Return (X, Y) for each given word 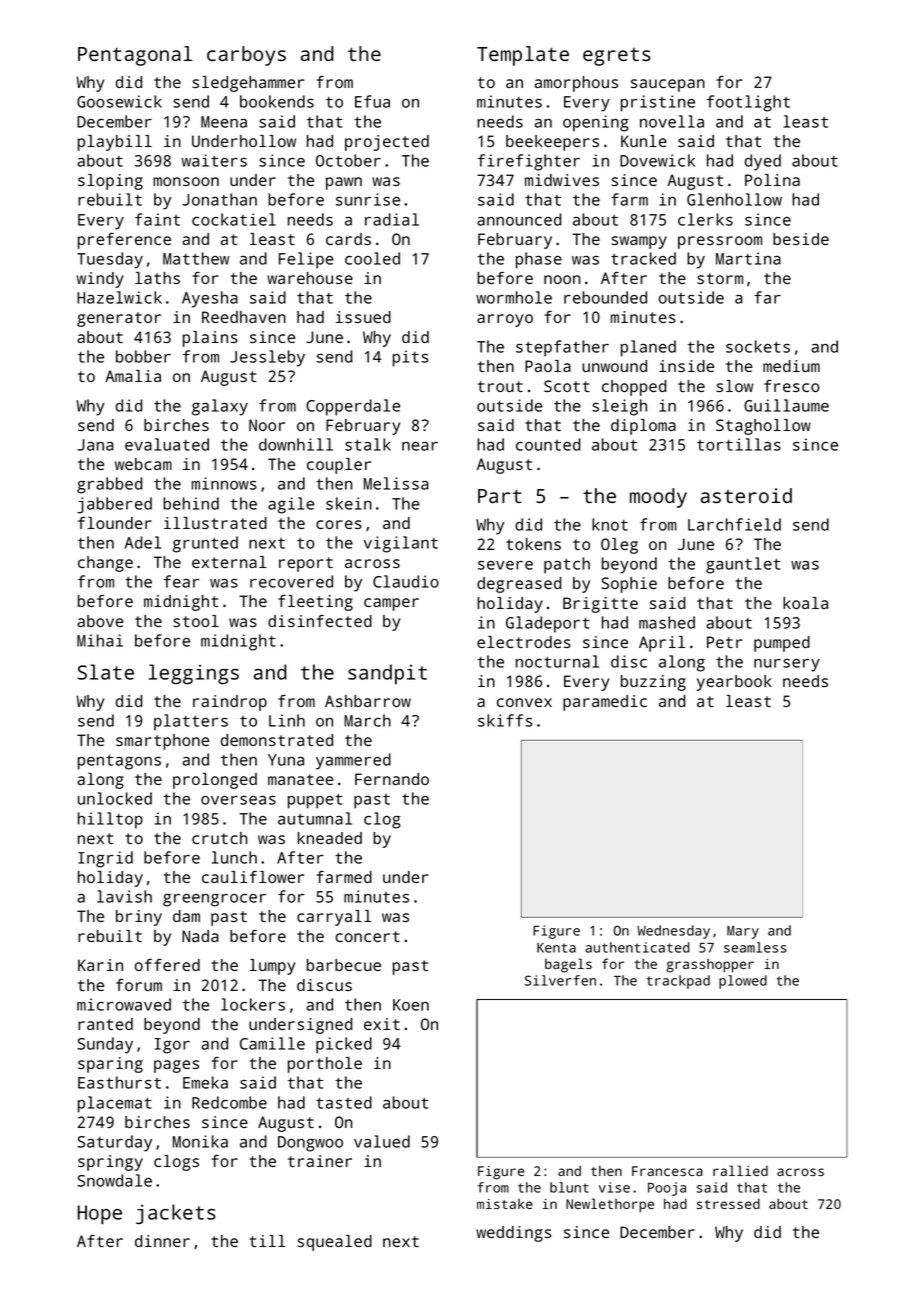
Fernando (392, 779)
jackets (176, 1214)
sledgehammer (248, 84)
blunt (569, 1187)
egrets (617, 57)
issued (363, 317)
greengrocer (214, 900)
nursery (787, 665)
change (105, 564)
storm (720, 278)
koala (805, 603)
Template (523, 56)
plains (210, 339)
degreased (519, 585)
